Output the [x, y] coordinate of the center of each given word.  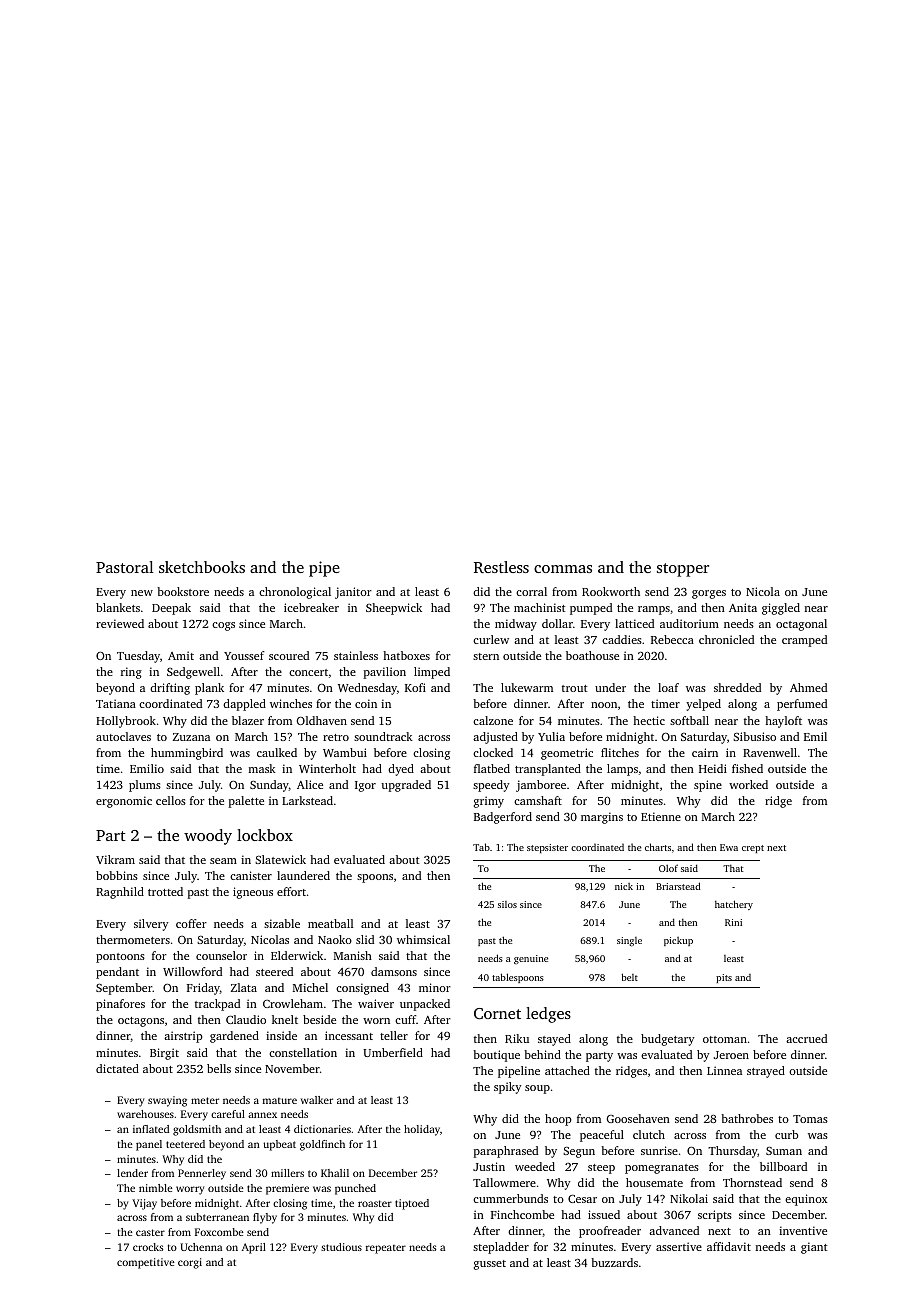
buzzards [614, 1262]
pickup [678, 941]
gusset [490, 1265]
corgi [190, 1263]
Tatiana [116, 703]
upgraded [406, 786]
